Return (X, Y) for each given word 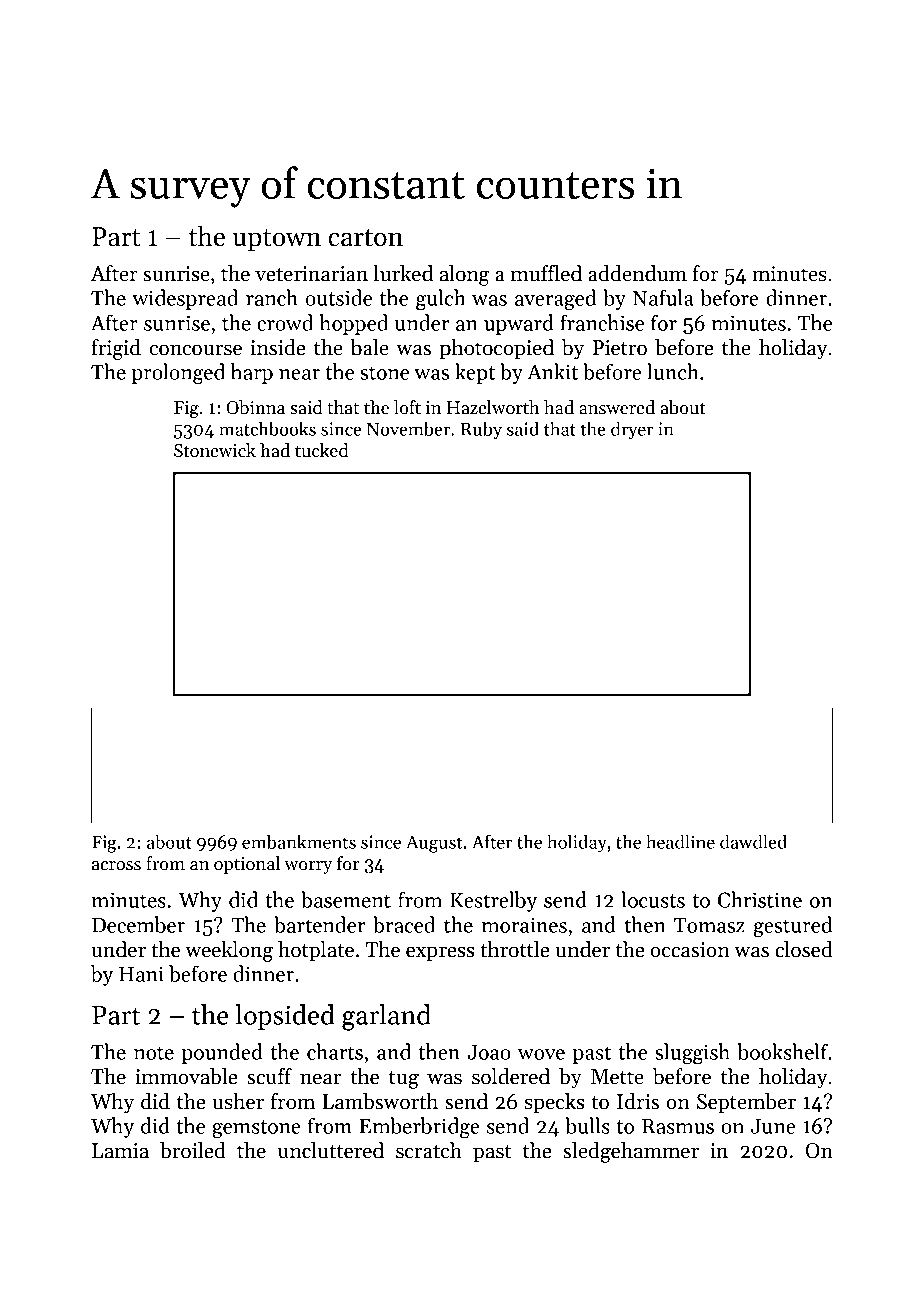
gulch (440, 300)
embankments (299, 841)
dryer (632, 430)
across (116, 866)
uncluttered (331, 1150)
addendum (637, 273)
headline (680, 841)
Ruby (481, 430)
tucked (322, 450)
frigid (116, 349)
